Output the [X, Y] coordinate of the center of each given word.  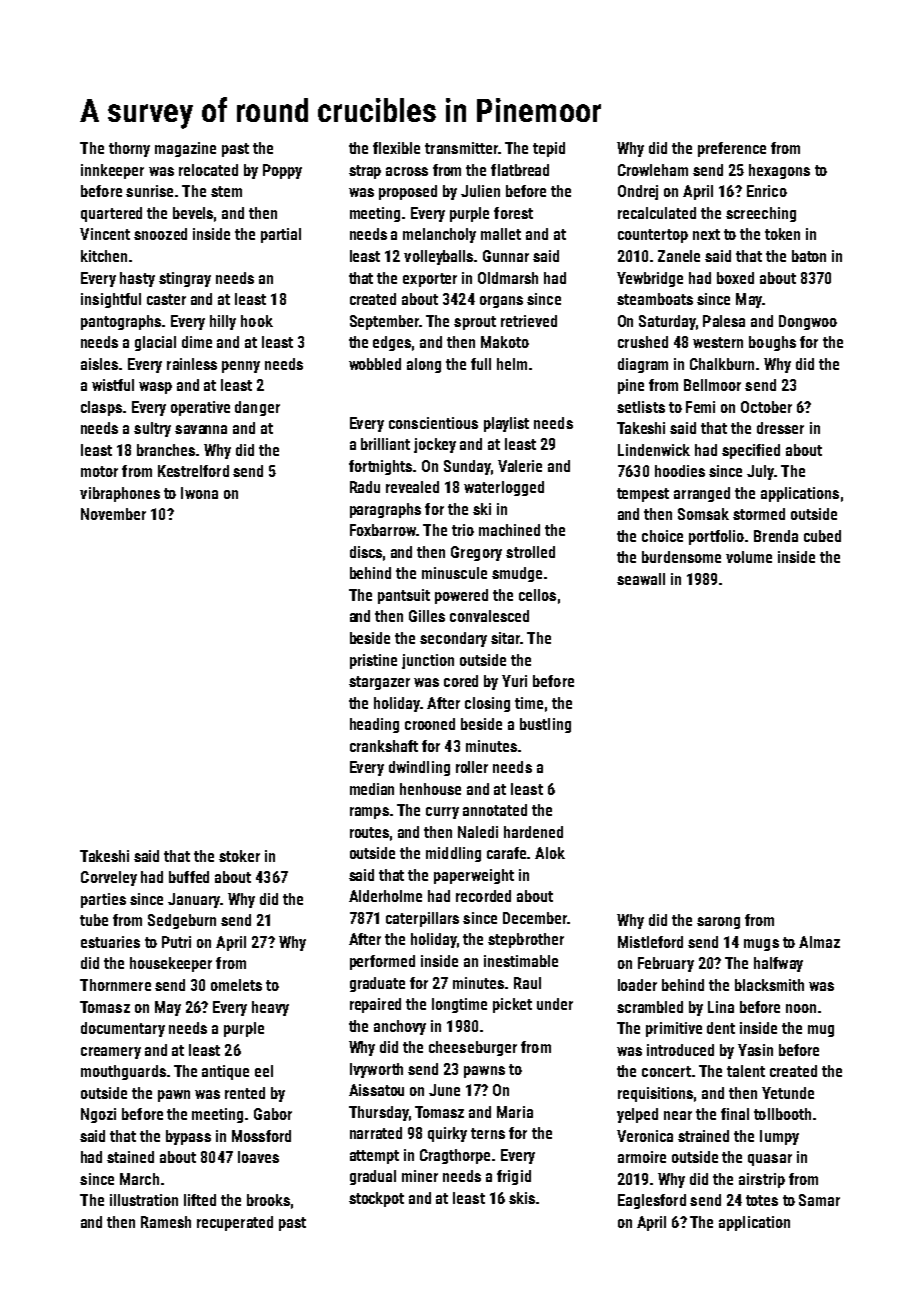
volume [749, 557]
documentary [123, 1029]
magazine [185, 149]
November [113, 514]
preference [732, 149]
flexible [396, 148]
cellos [537, 595]
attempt [374, 1157]
